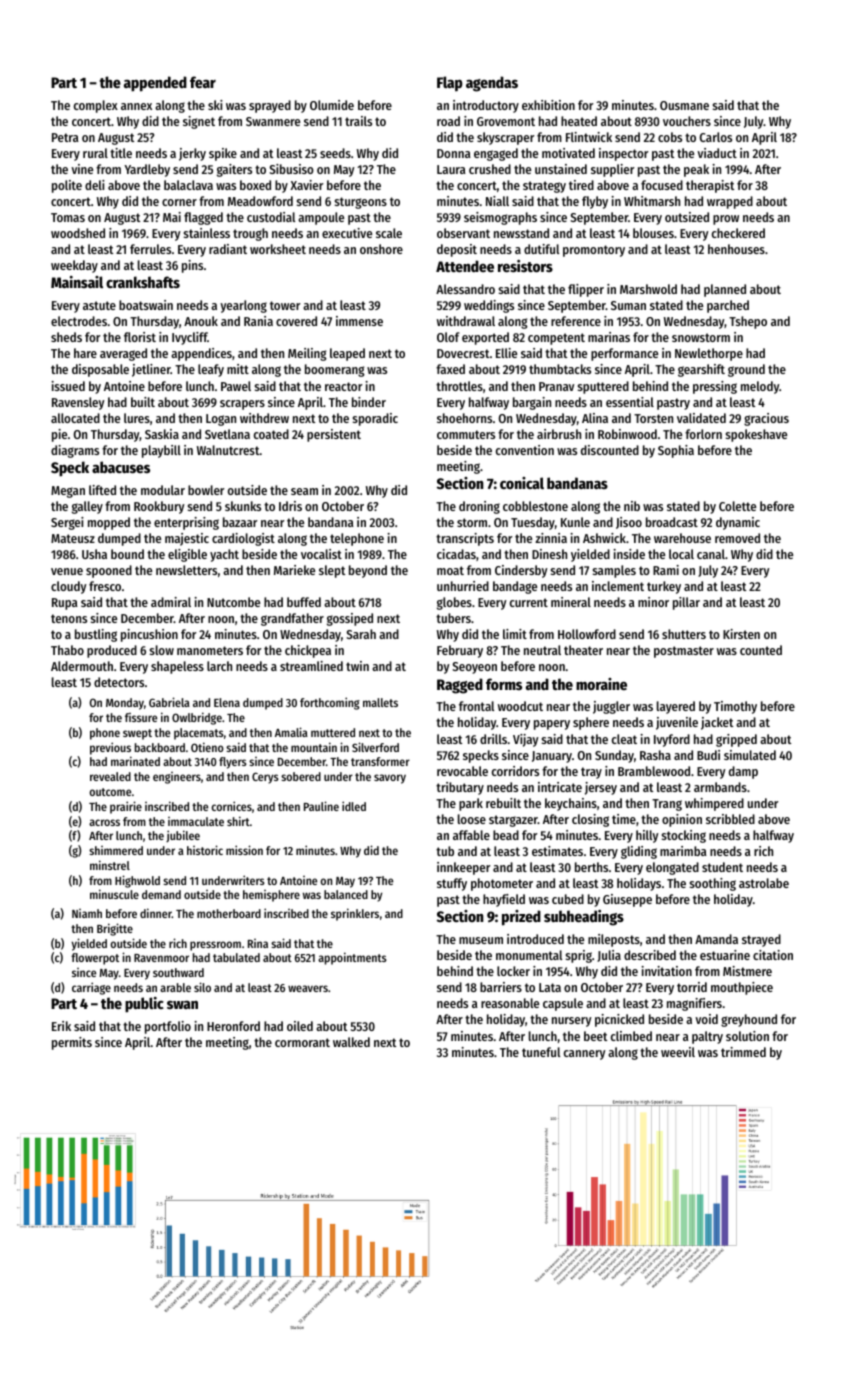 Image resolution: width=849 pixels, height=1400 pixels. What do you see at coordinates (506, 121) in the screenshot?
I see `Grovemont` at bounding box center [506, 121].
